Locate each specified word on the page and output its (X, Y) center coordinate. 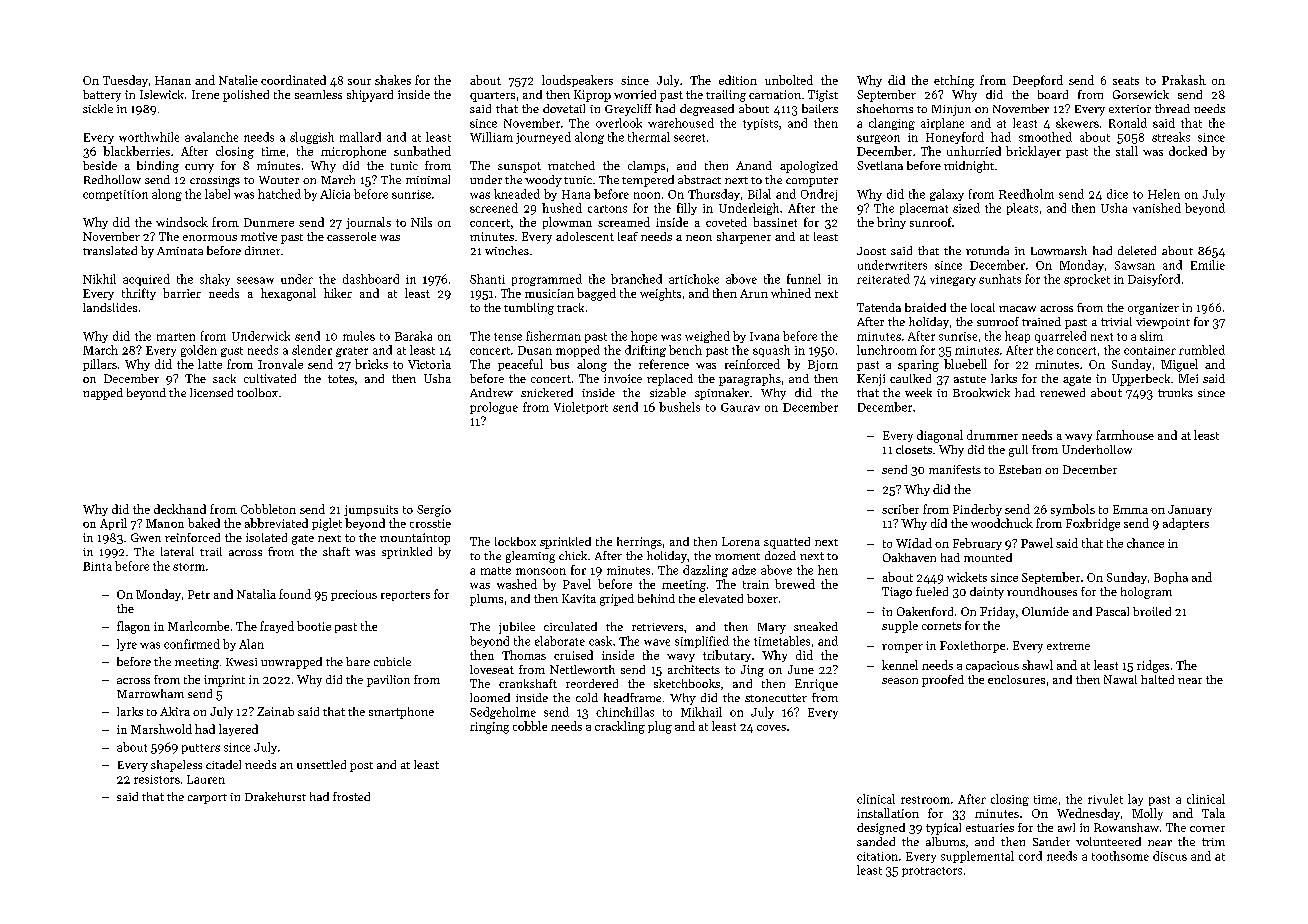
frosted (351, 796)
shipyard (370, 96)
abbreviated (276, 523)
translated (110, 250)
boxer (762, 598)
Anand (754, 165)
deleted (1137, 250)
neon (699, 238)
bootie (314, 626)
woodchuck (1002, 523)
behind (656, 598)
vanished (1157, 208)
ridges (1153, 666)
